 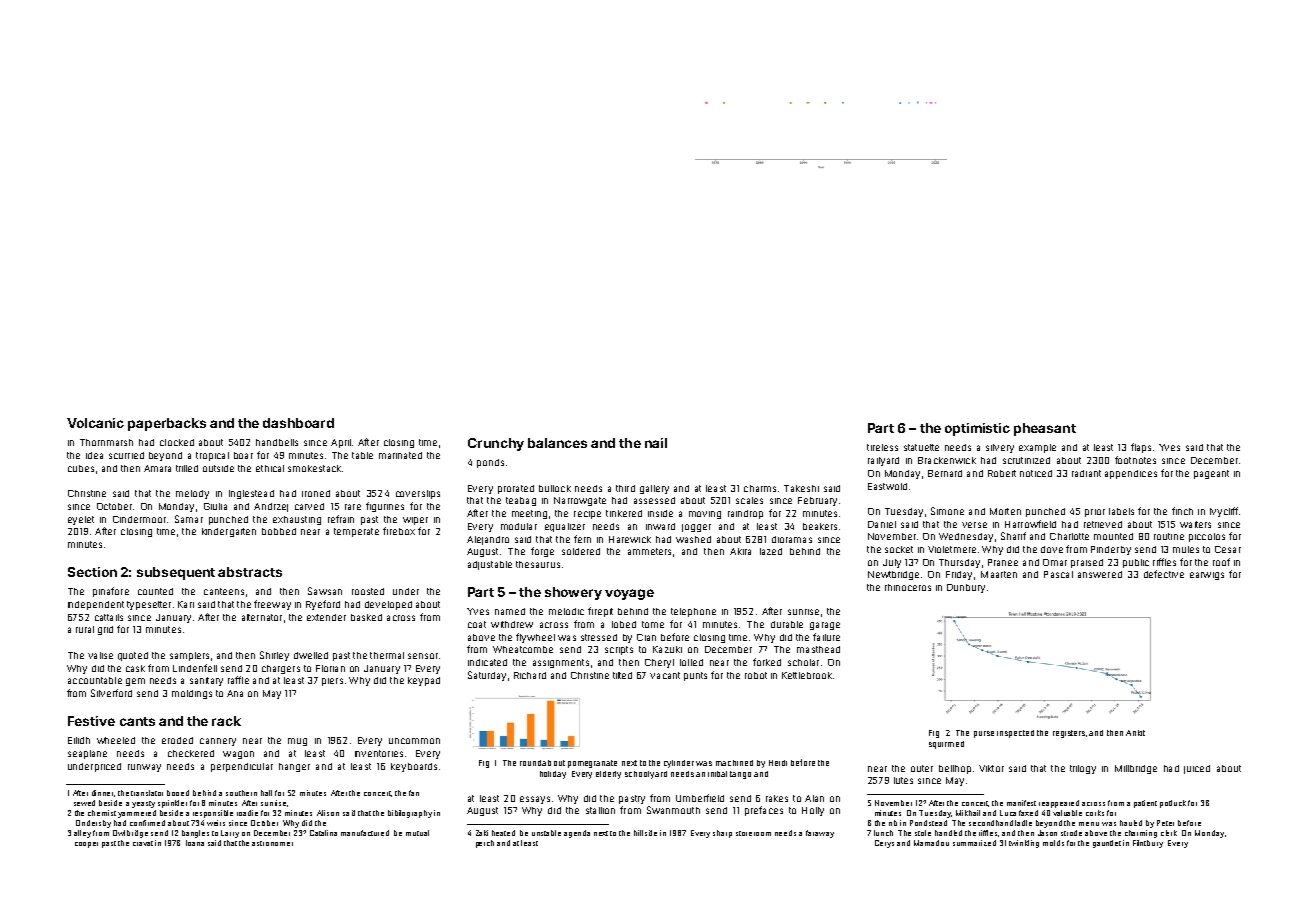 I want to click on Ankit, so click(x=1135, y=733).
